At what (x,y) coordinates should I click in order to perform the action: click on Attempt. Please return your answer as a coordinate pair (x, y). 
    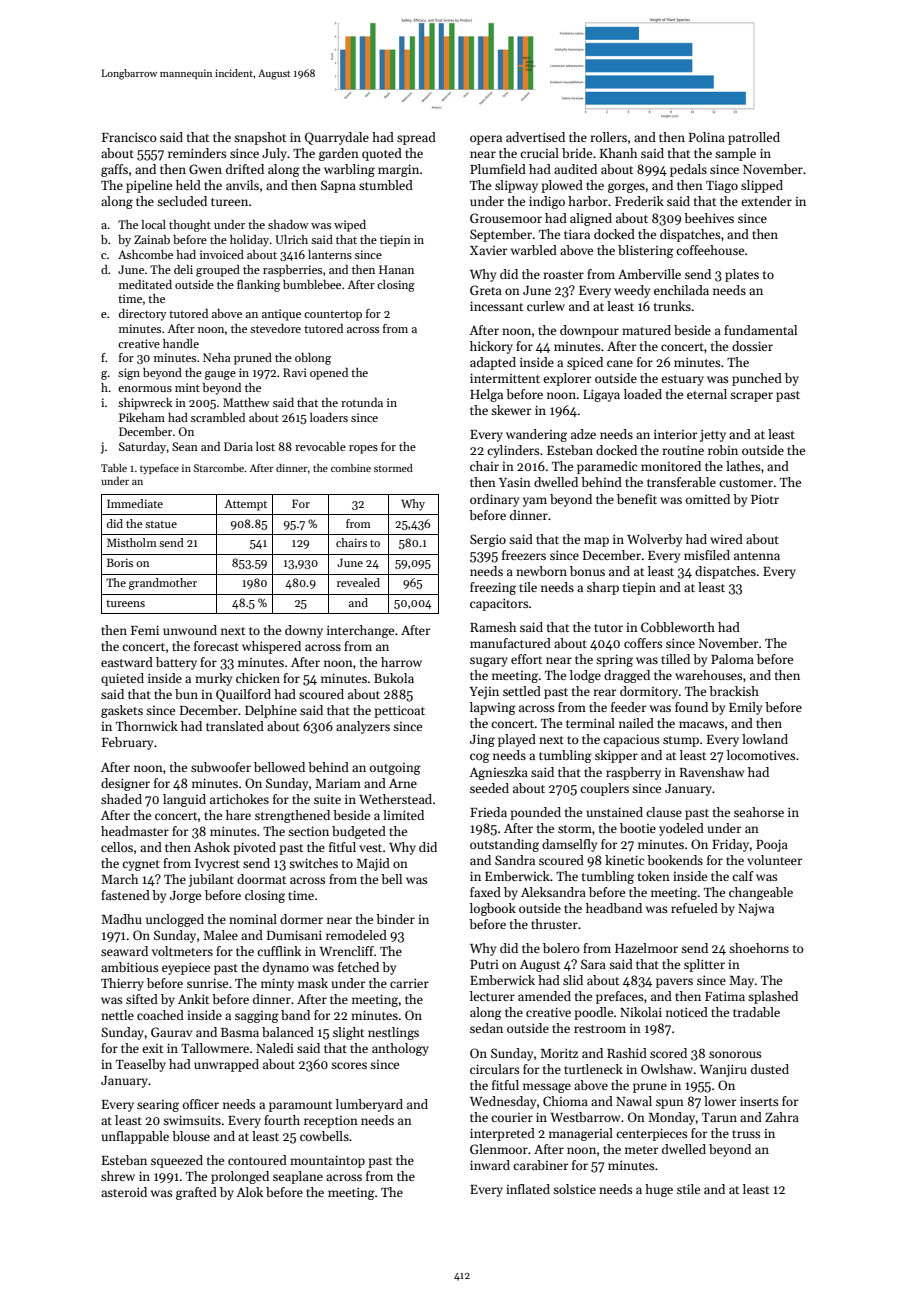
    Looking at the image, I should click on (245, 505).
